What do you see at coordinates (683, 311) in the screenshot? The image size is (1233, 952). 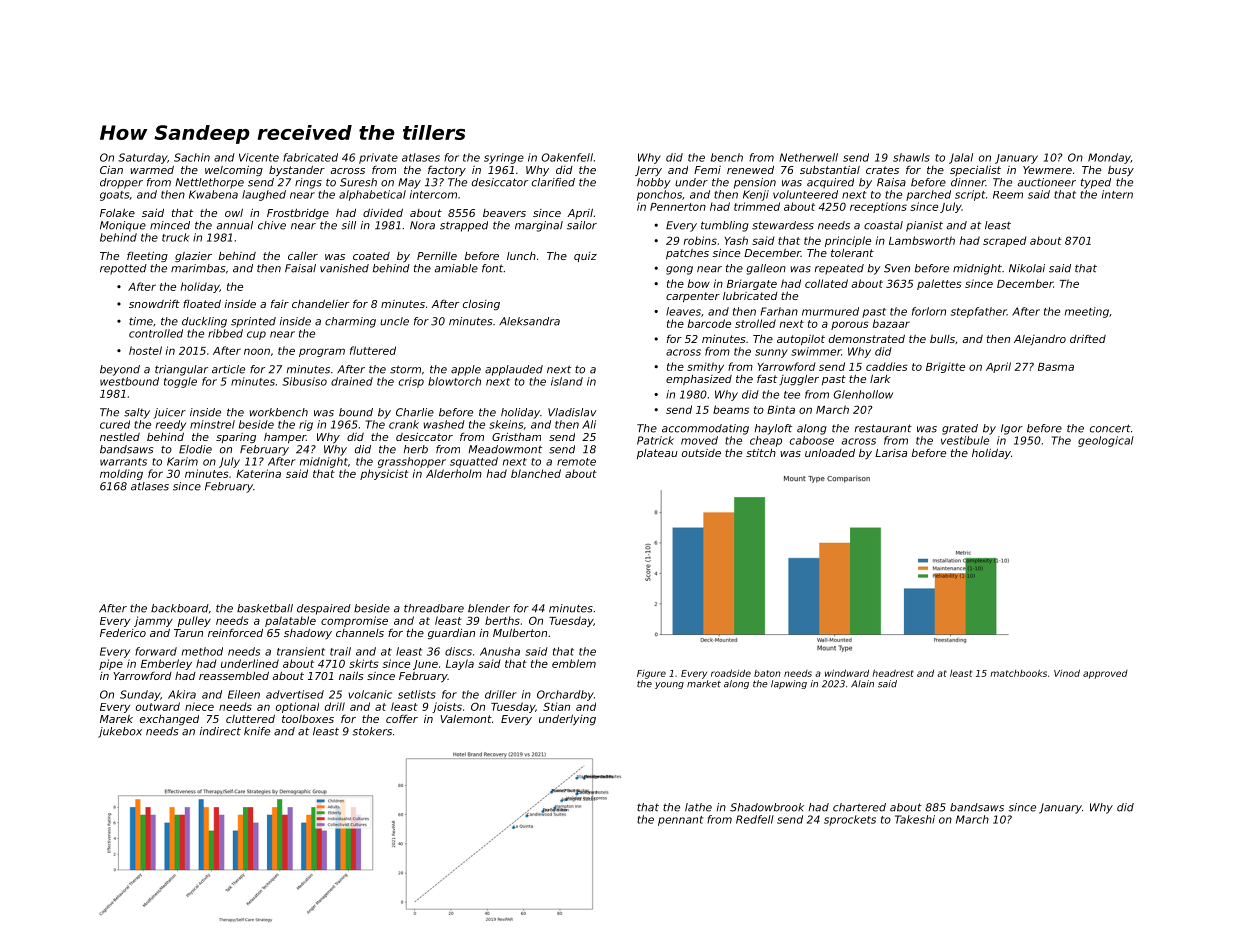 I see `leaves` at bounding box center [683, 311].
